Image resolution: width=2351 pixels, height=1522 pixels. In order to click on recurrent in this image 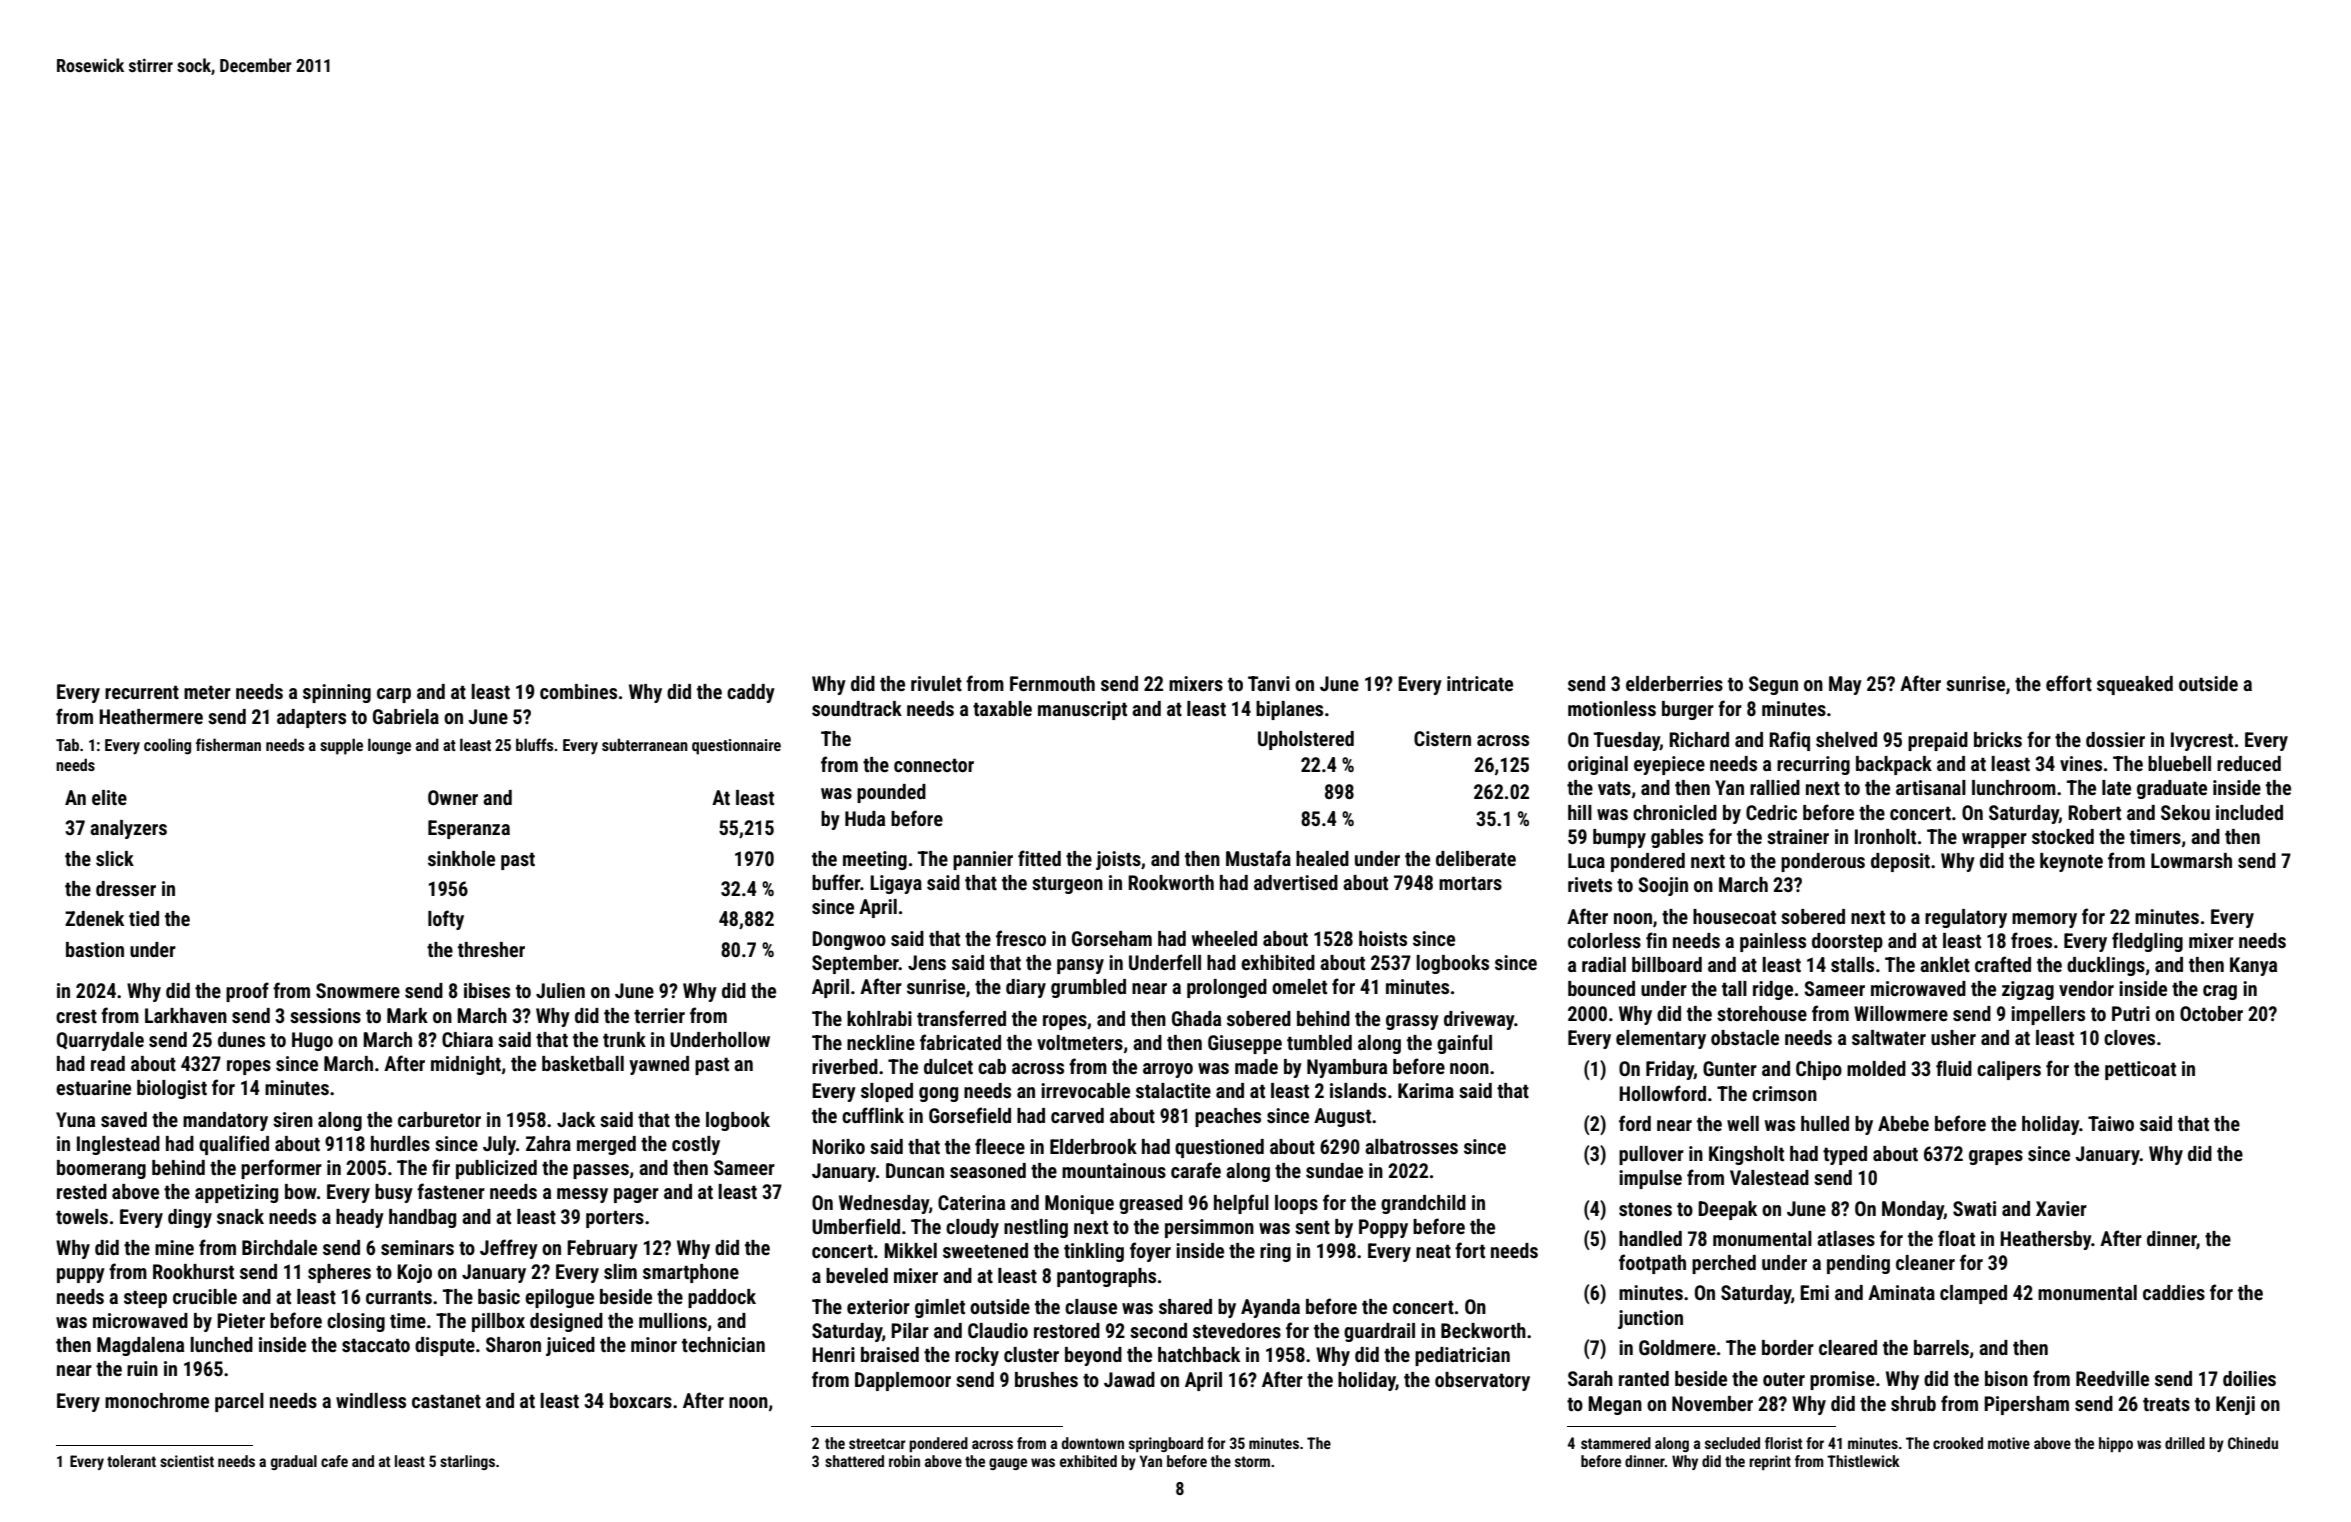, I will do `click(142, 692)`.
